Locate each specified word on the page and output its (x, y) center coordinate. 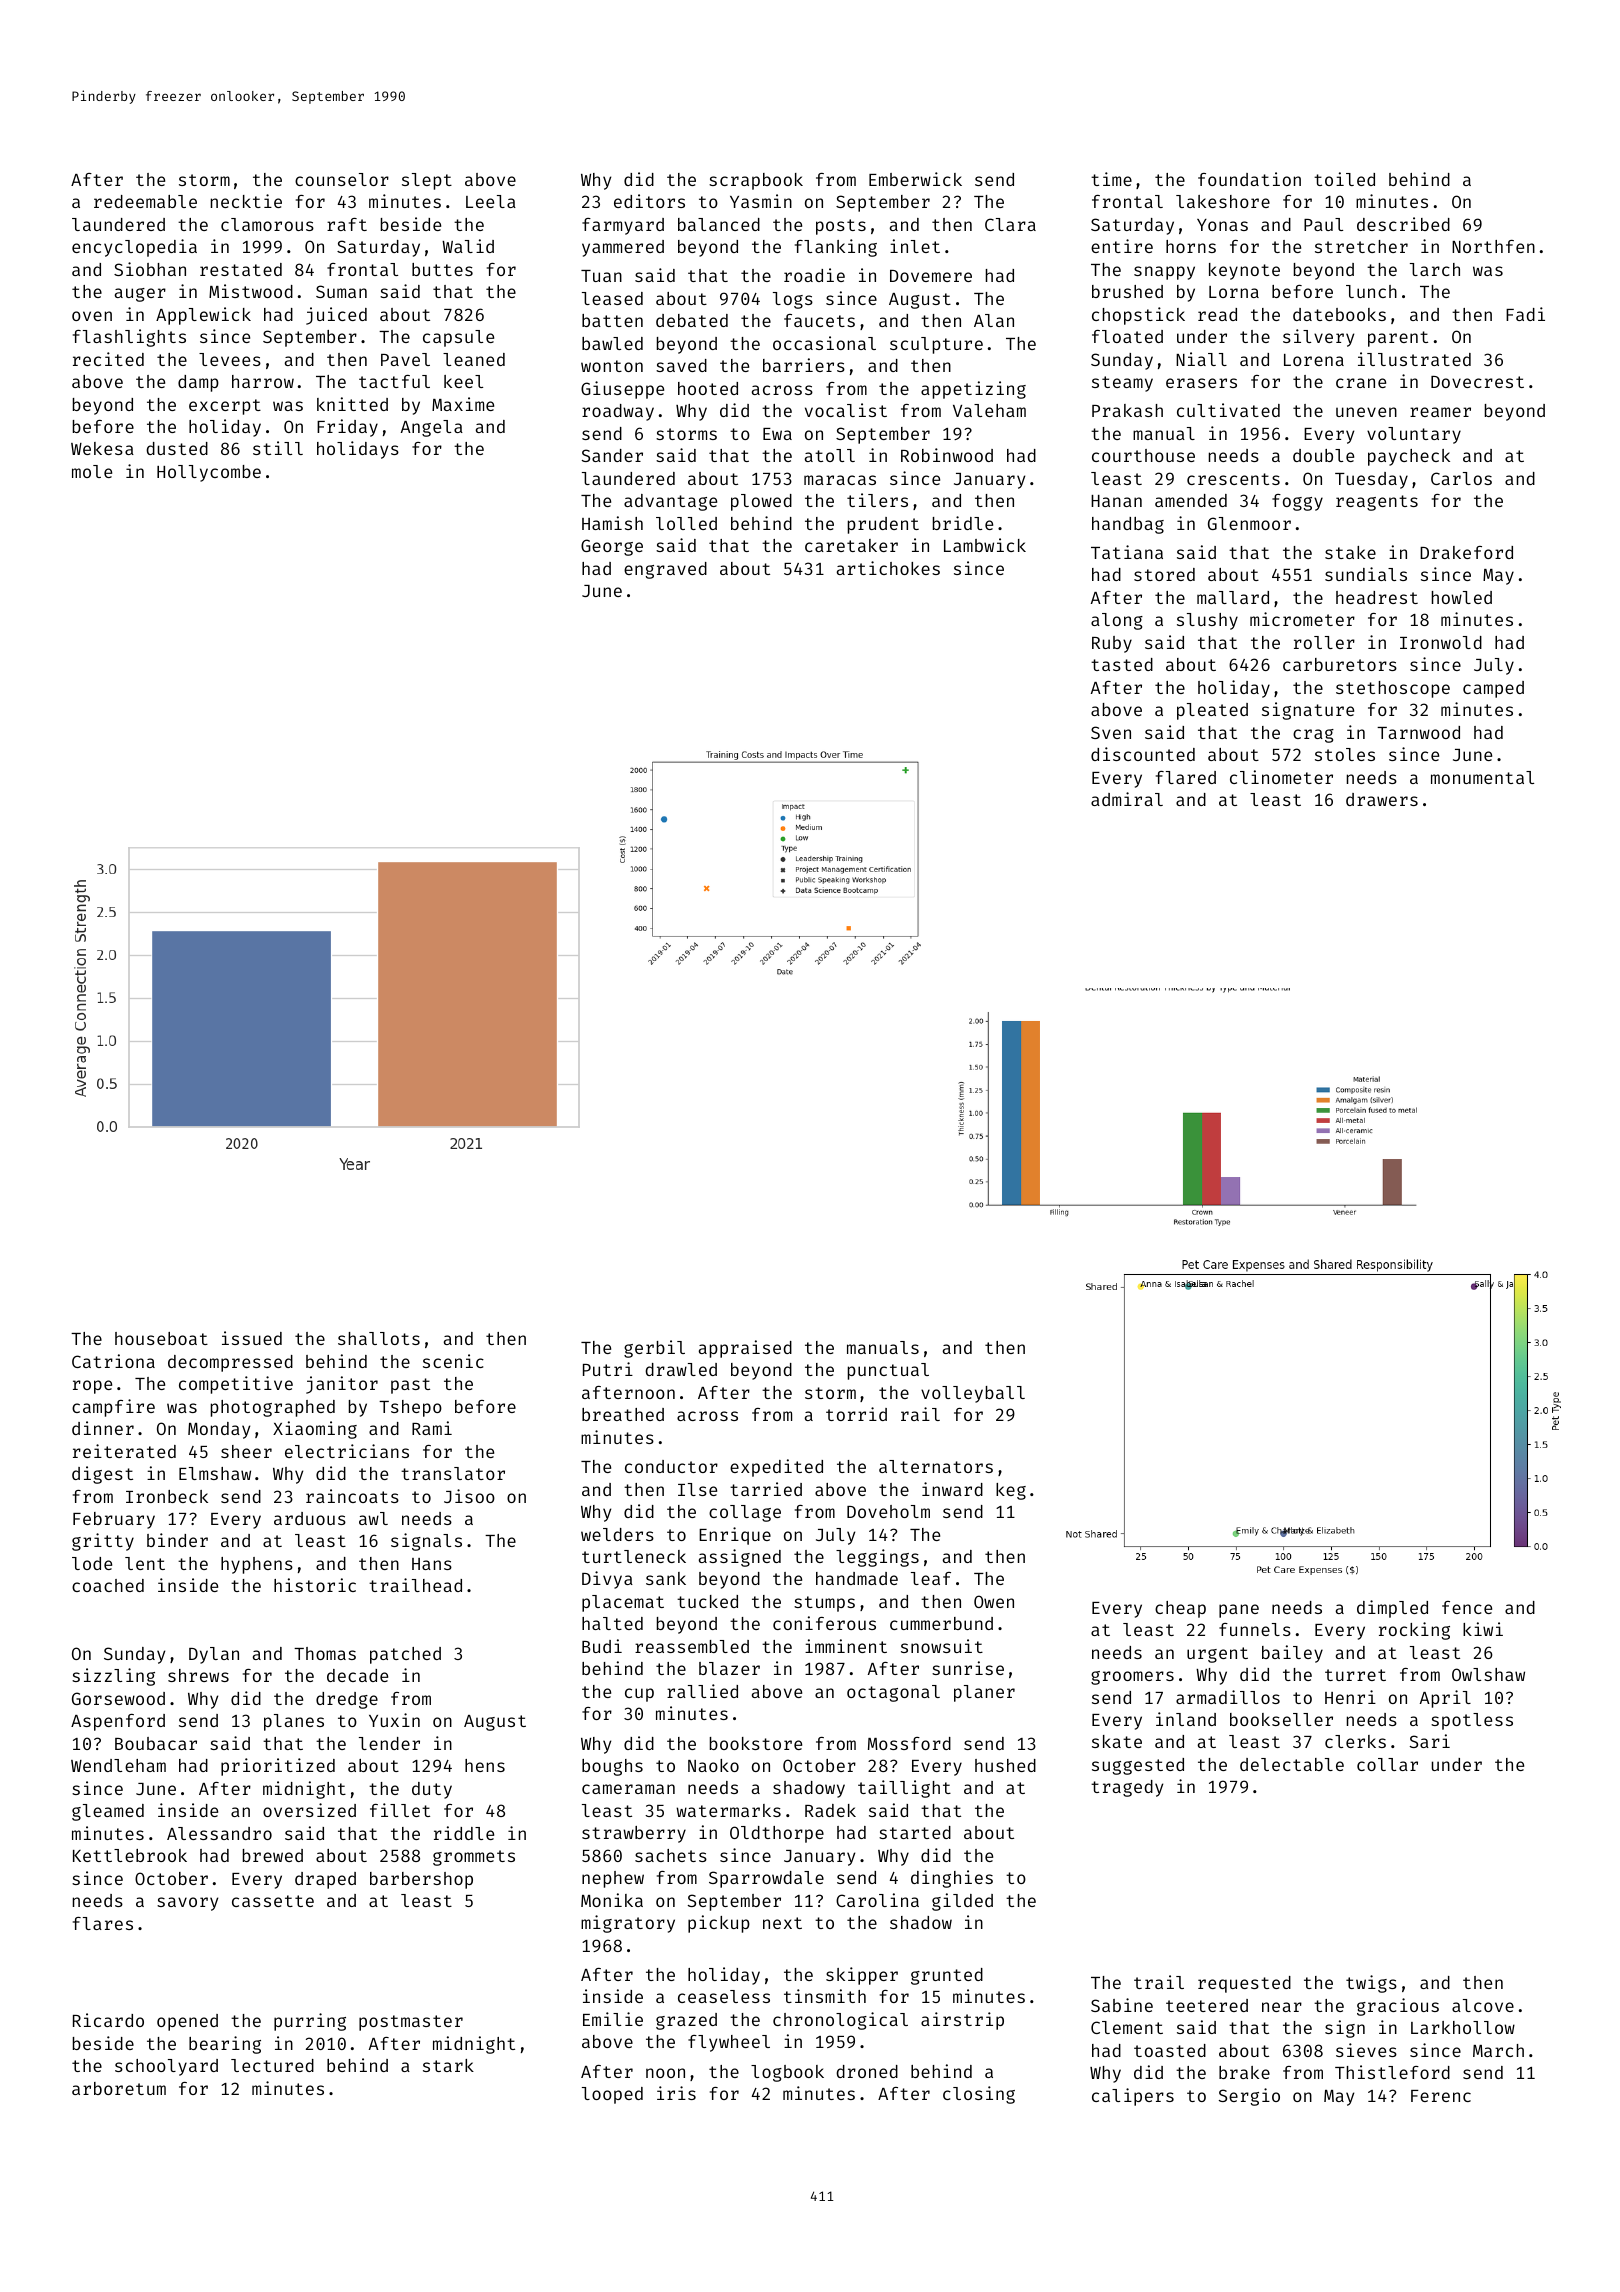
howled (1462, 597)
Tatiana (1127, 552)
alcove (1483, 2005)
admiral (1127, 799)
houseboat (161, 1338)
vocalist (846, 410)
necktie (246, 201)
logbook (787, 2073)
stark (448, 2065)
